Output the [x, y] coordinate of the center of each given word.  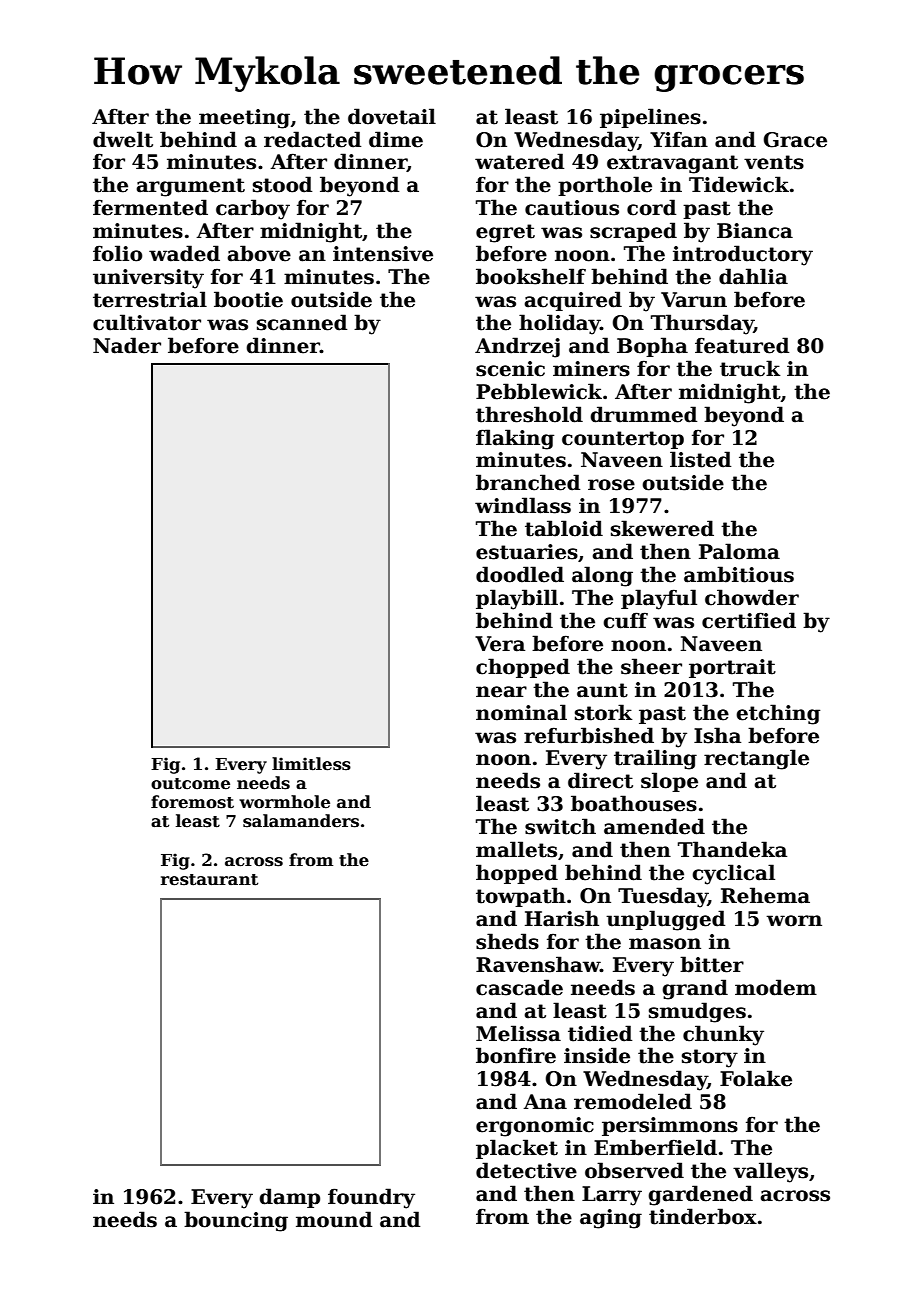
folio [117, 253]
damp [289, 1198]
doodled [520, 574]
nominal [521, 712]
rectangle [756, 759]
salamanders [301, 821]
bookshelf [531, 276]
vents [774, 162]
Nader [127, 345]
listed [700, 459]
